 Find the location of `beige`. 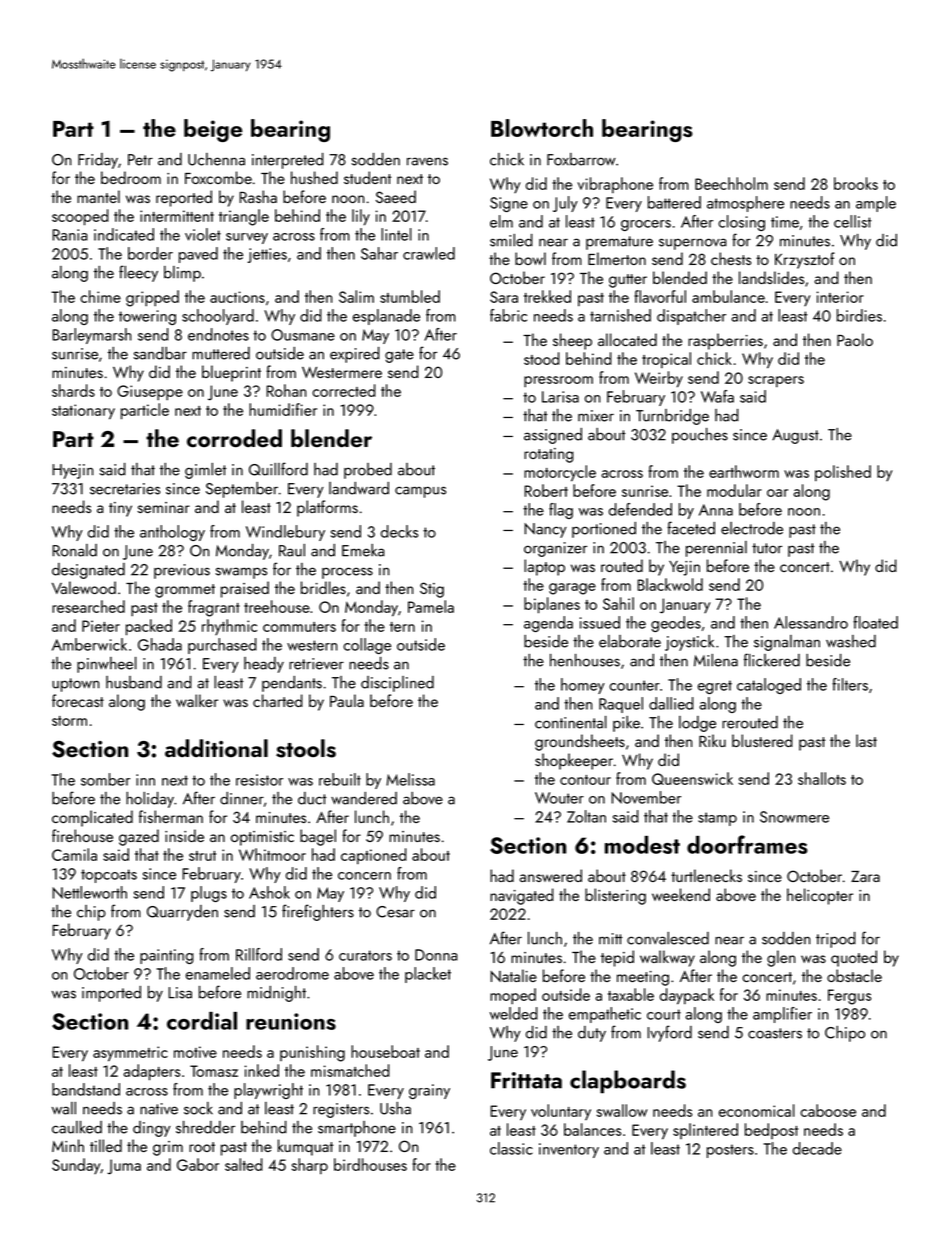

beige is located at coordinates (213, 130).
